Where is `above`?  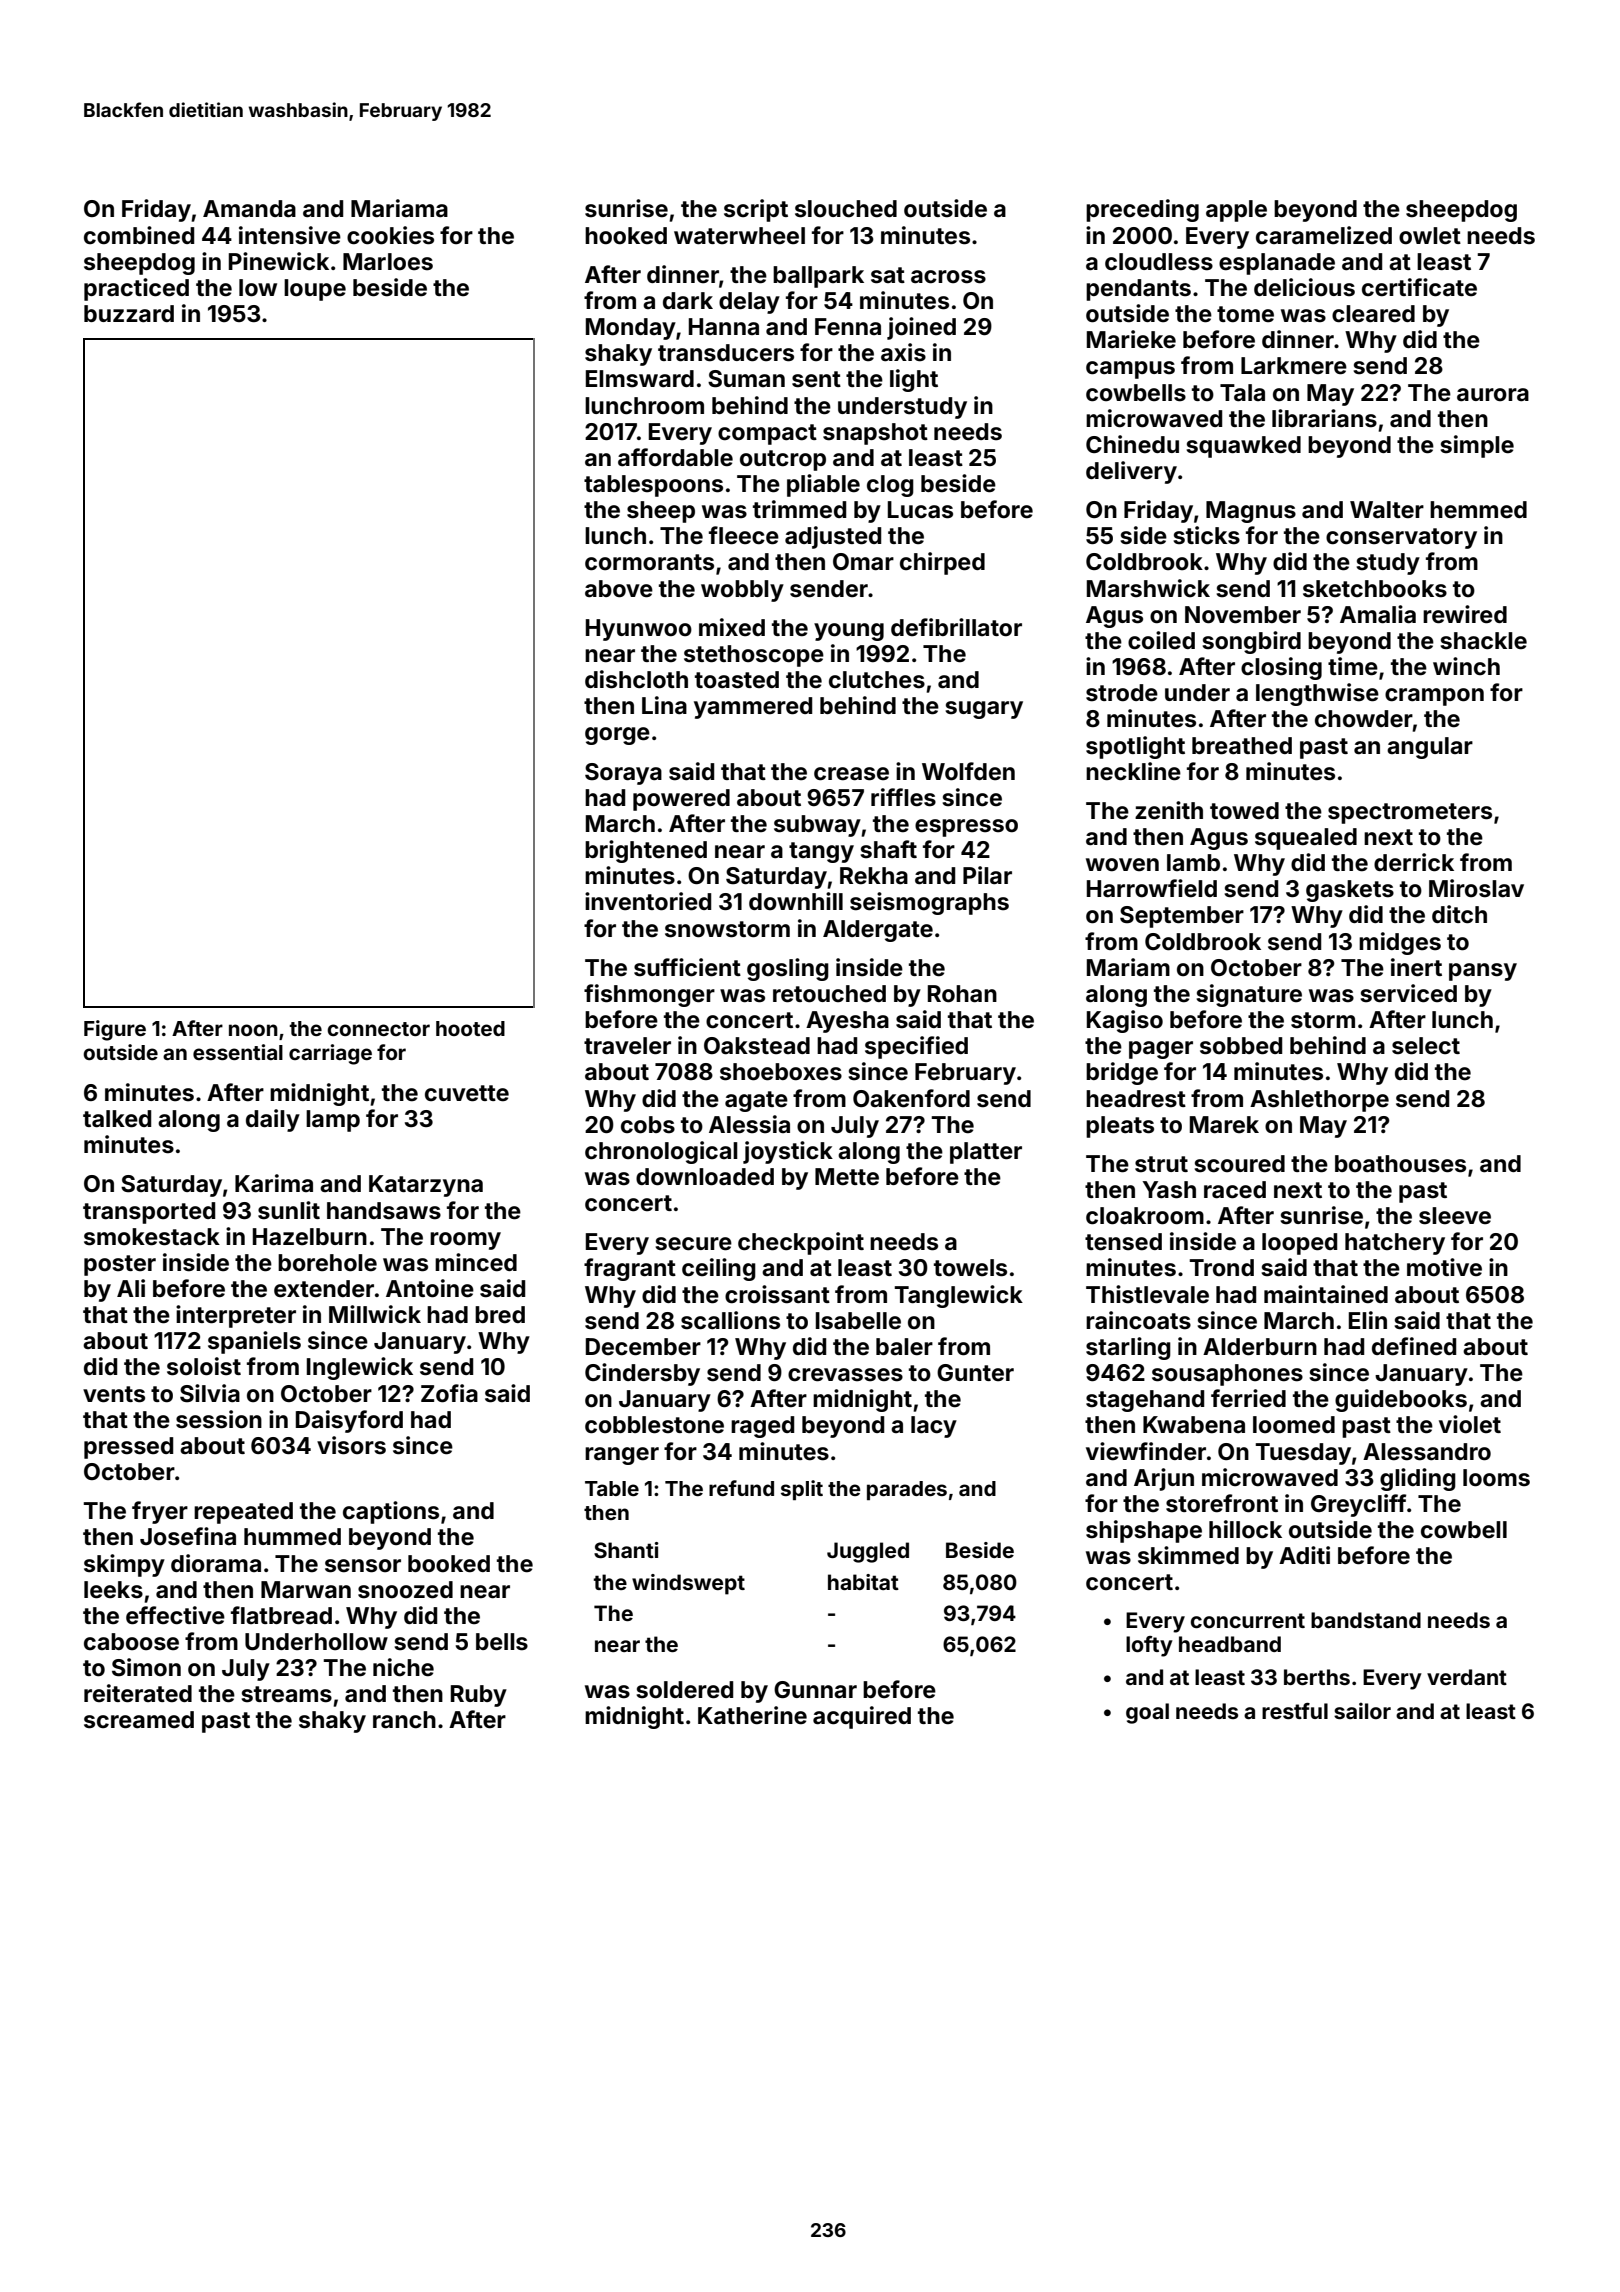
above is located at coordinates (619, 589).
